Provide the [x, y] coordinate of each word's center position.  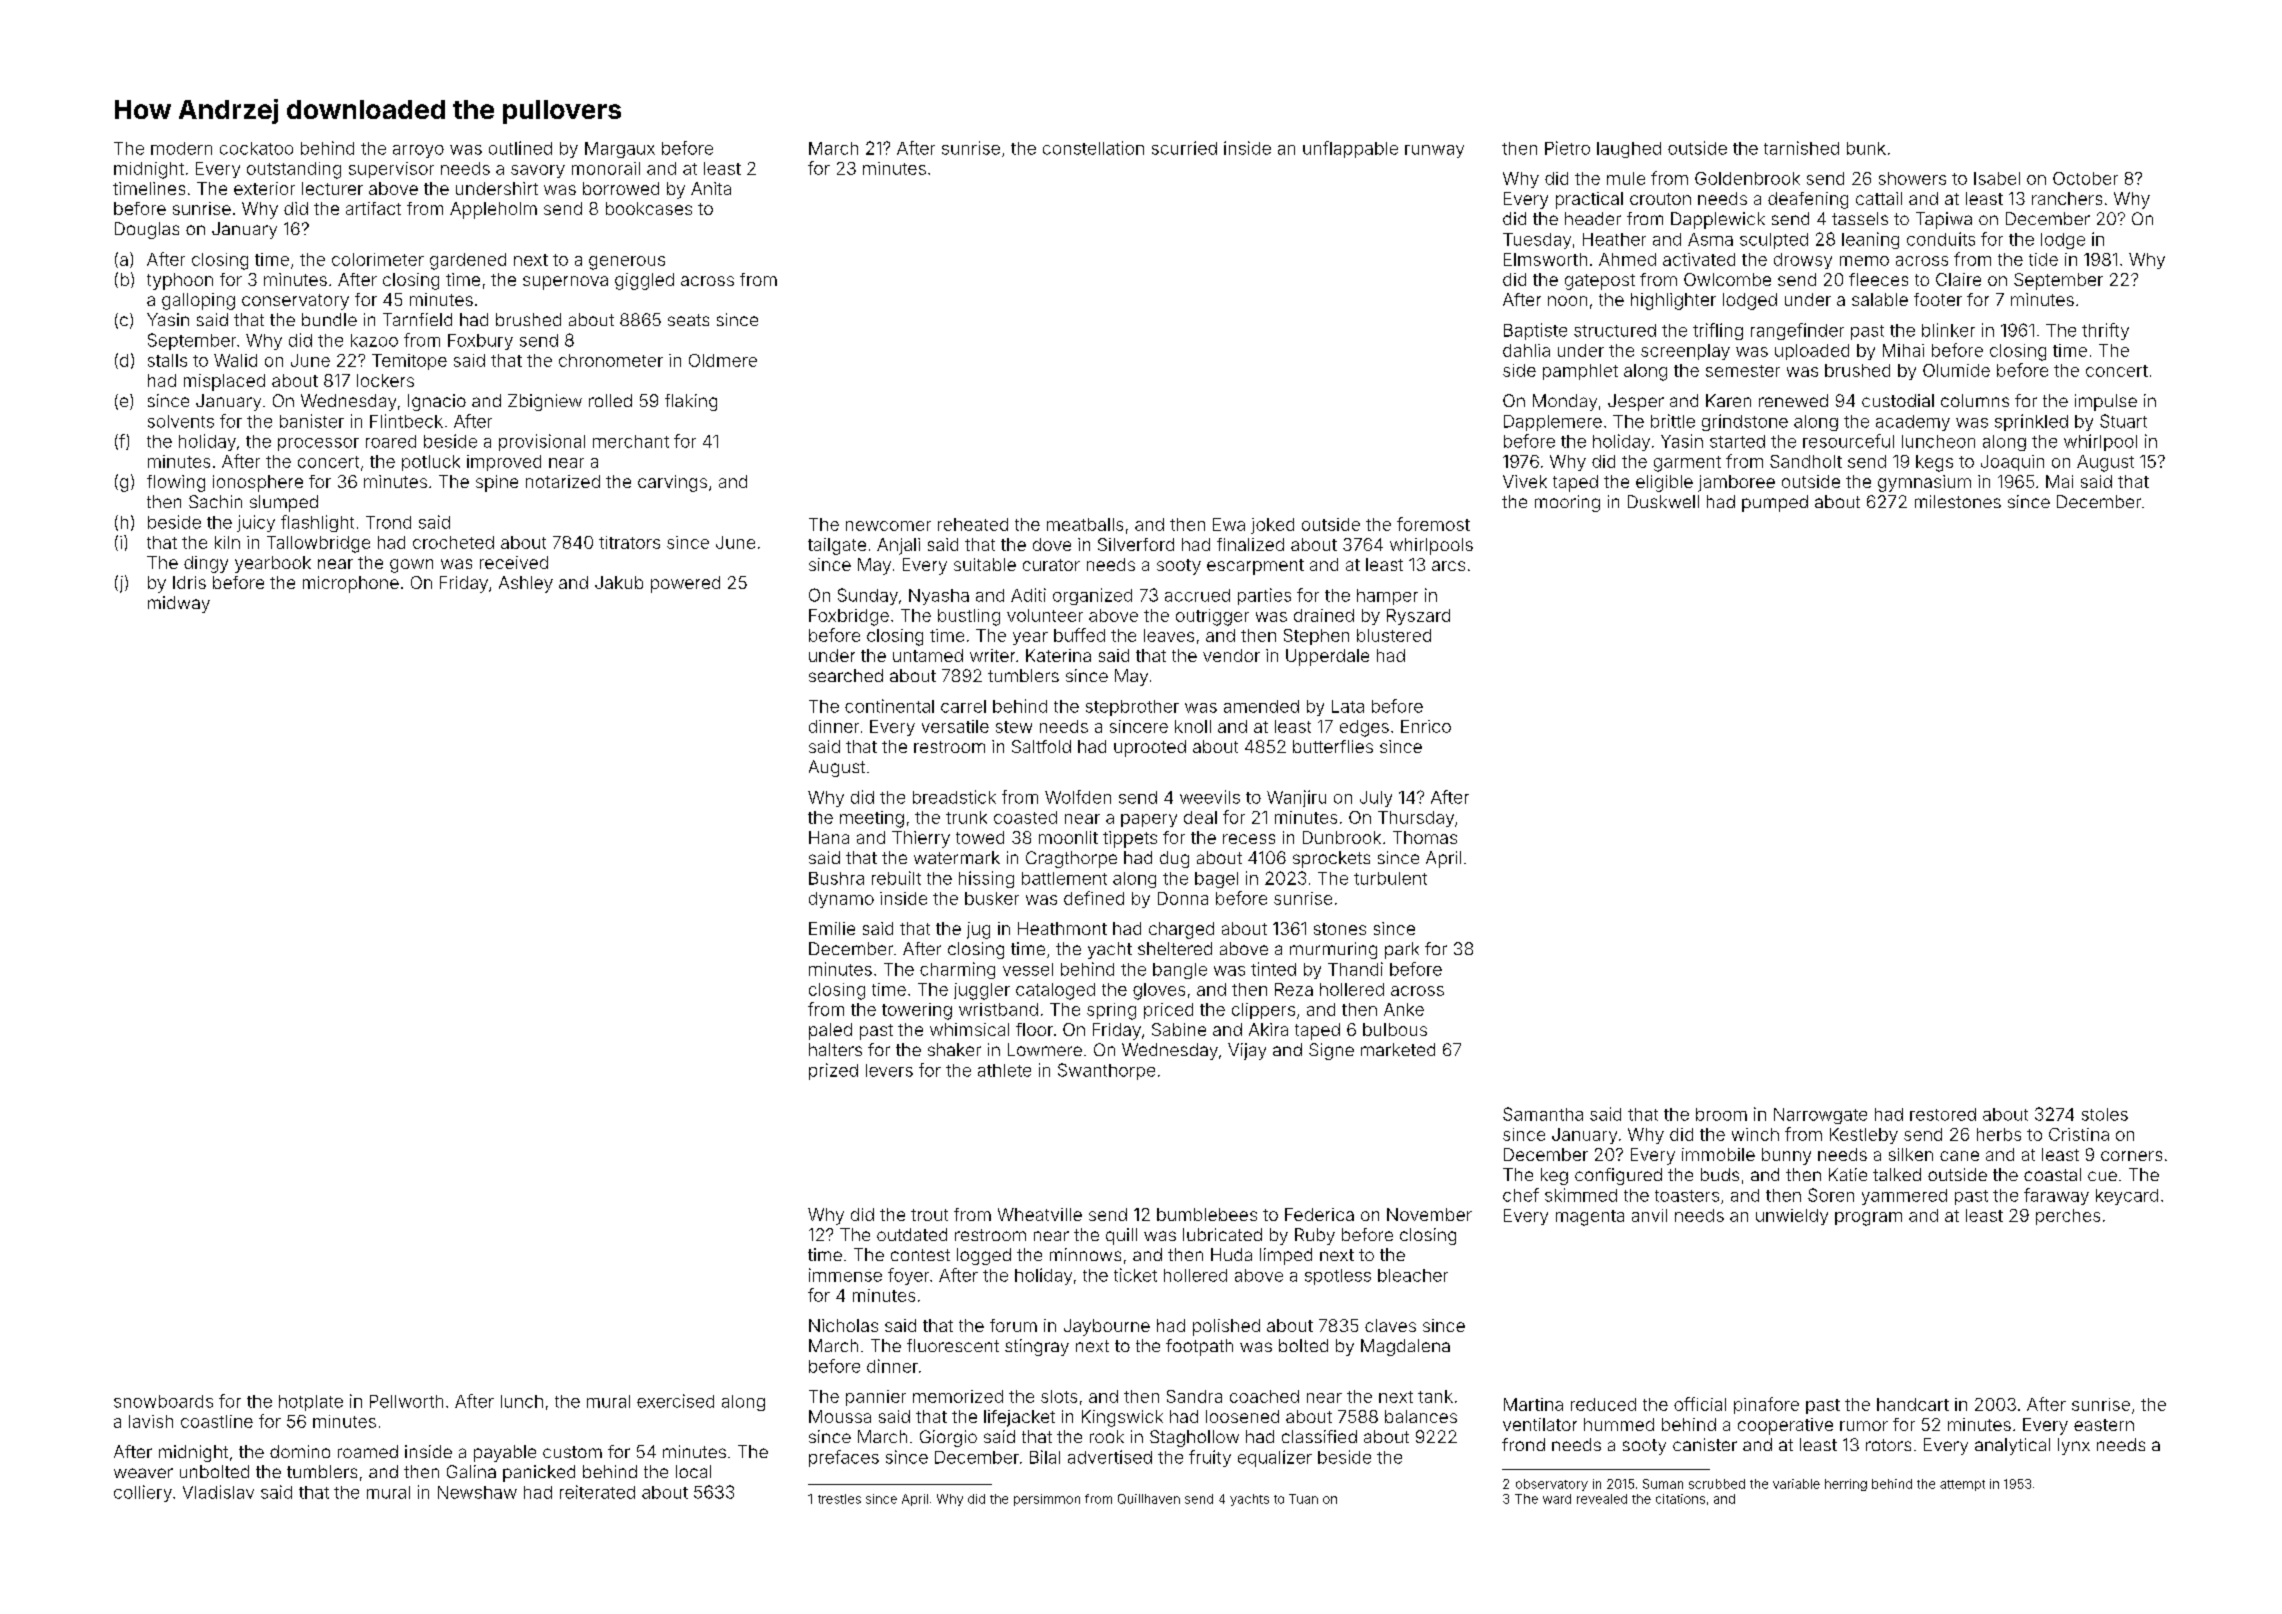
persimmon [1047, 1500]
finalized [1250, 544]
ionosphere [258, 483]
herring [1846, 1485]
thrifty [2105, 331]
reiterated [597, 1492]
